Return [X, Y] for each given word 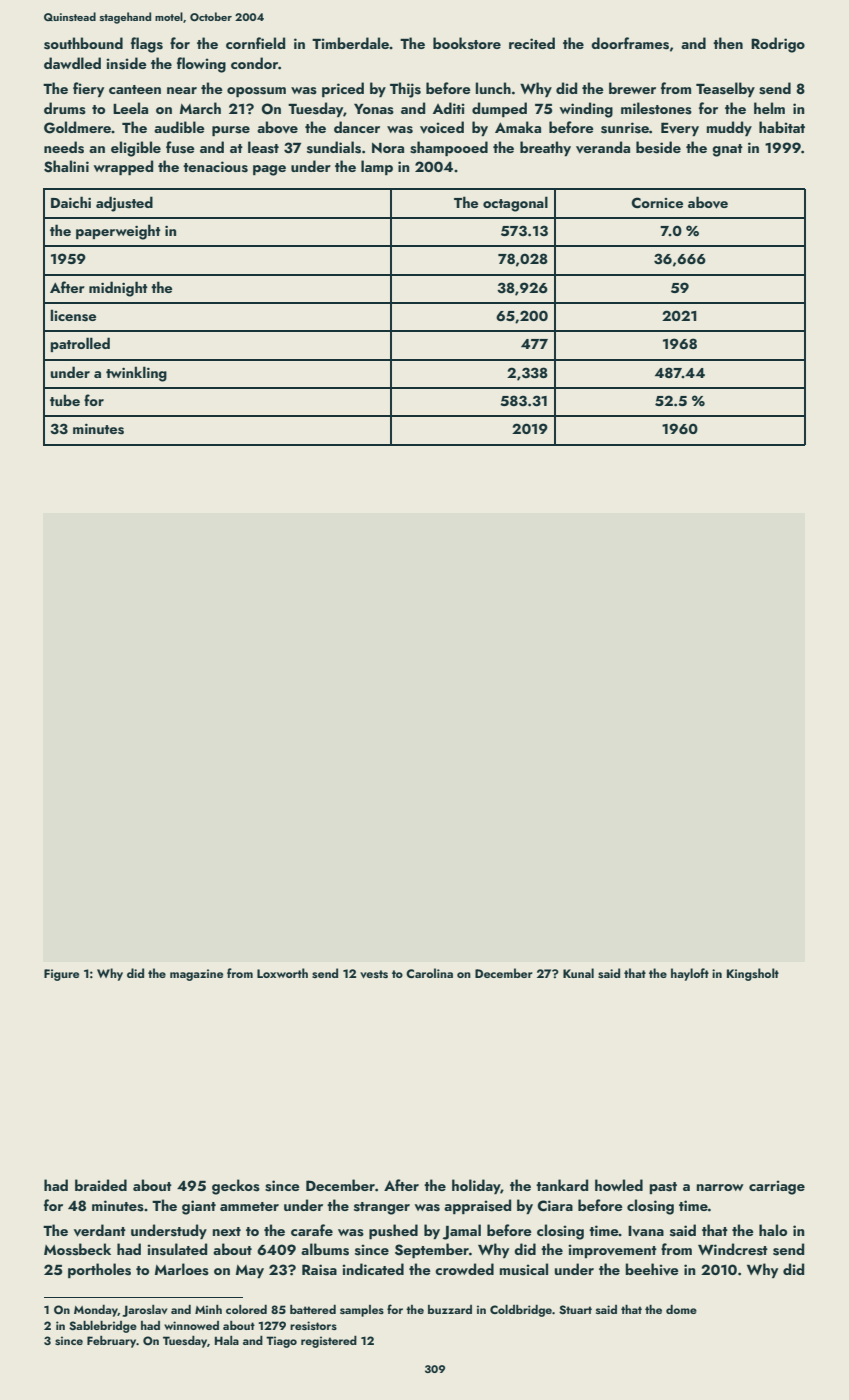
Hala [227, 1340]
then [728, 43]
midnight [118, 289]
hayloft [690, 974]
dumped [499, 109]
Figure [61, 975]
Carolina [429, 973]
